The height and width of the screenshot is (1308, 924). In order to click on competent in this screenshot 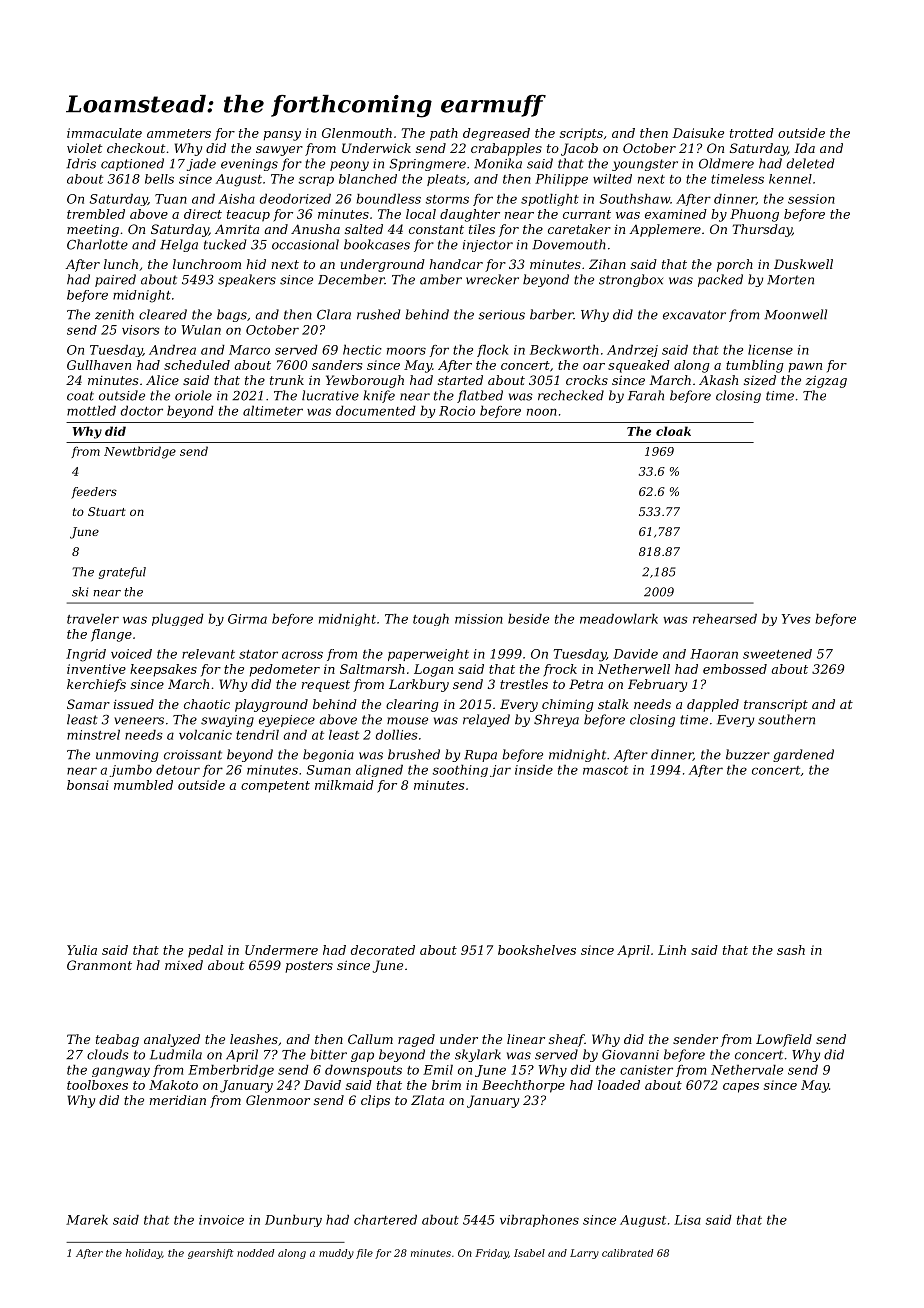, I will do `click(275, 787)`.
